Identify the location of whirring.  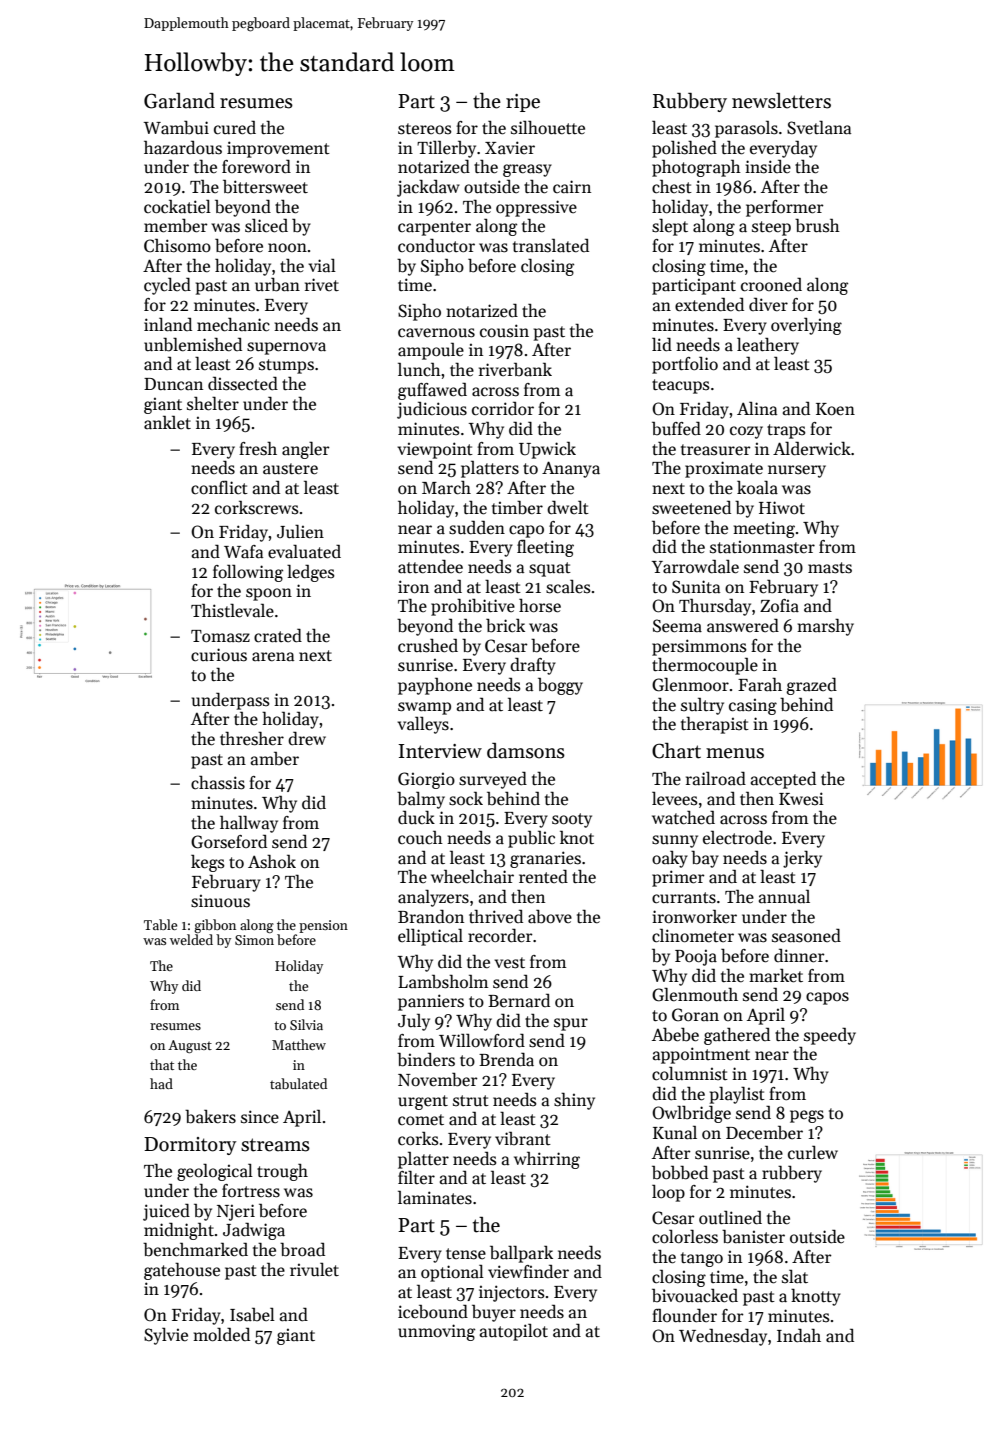
(547, 1160).
